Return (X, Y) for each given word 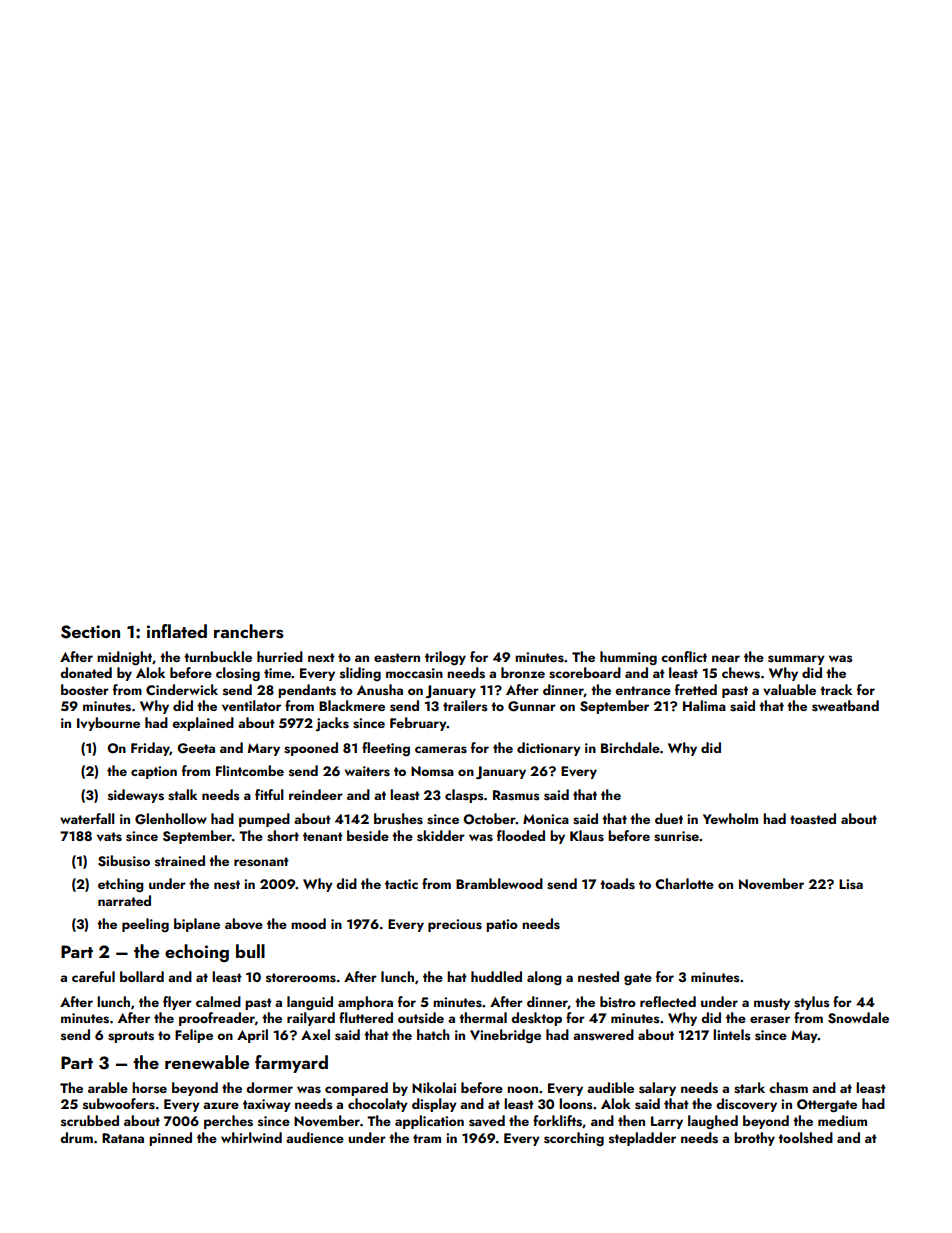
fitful (269, 794)
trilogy (445, 658)
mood (308, 923)
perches (228, 1122)
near (726, 658)
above (244, 924)
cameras (441, 750)
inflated (177, 631)
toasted (813, 819)
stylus (812, 1003)
